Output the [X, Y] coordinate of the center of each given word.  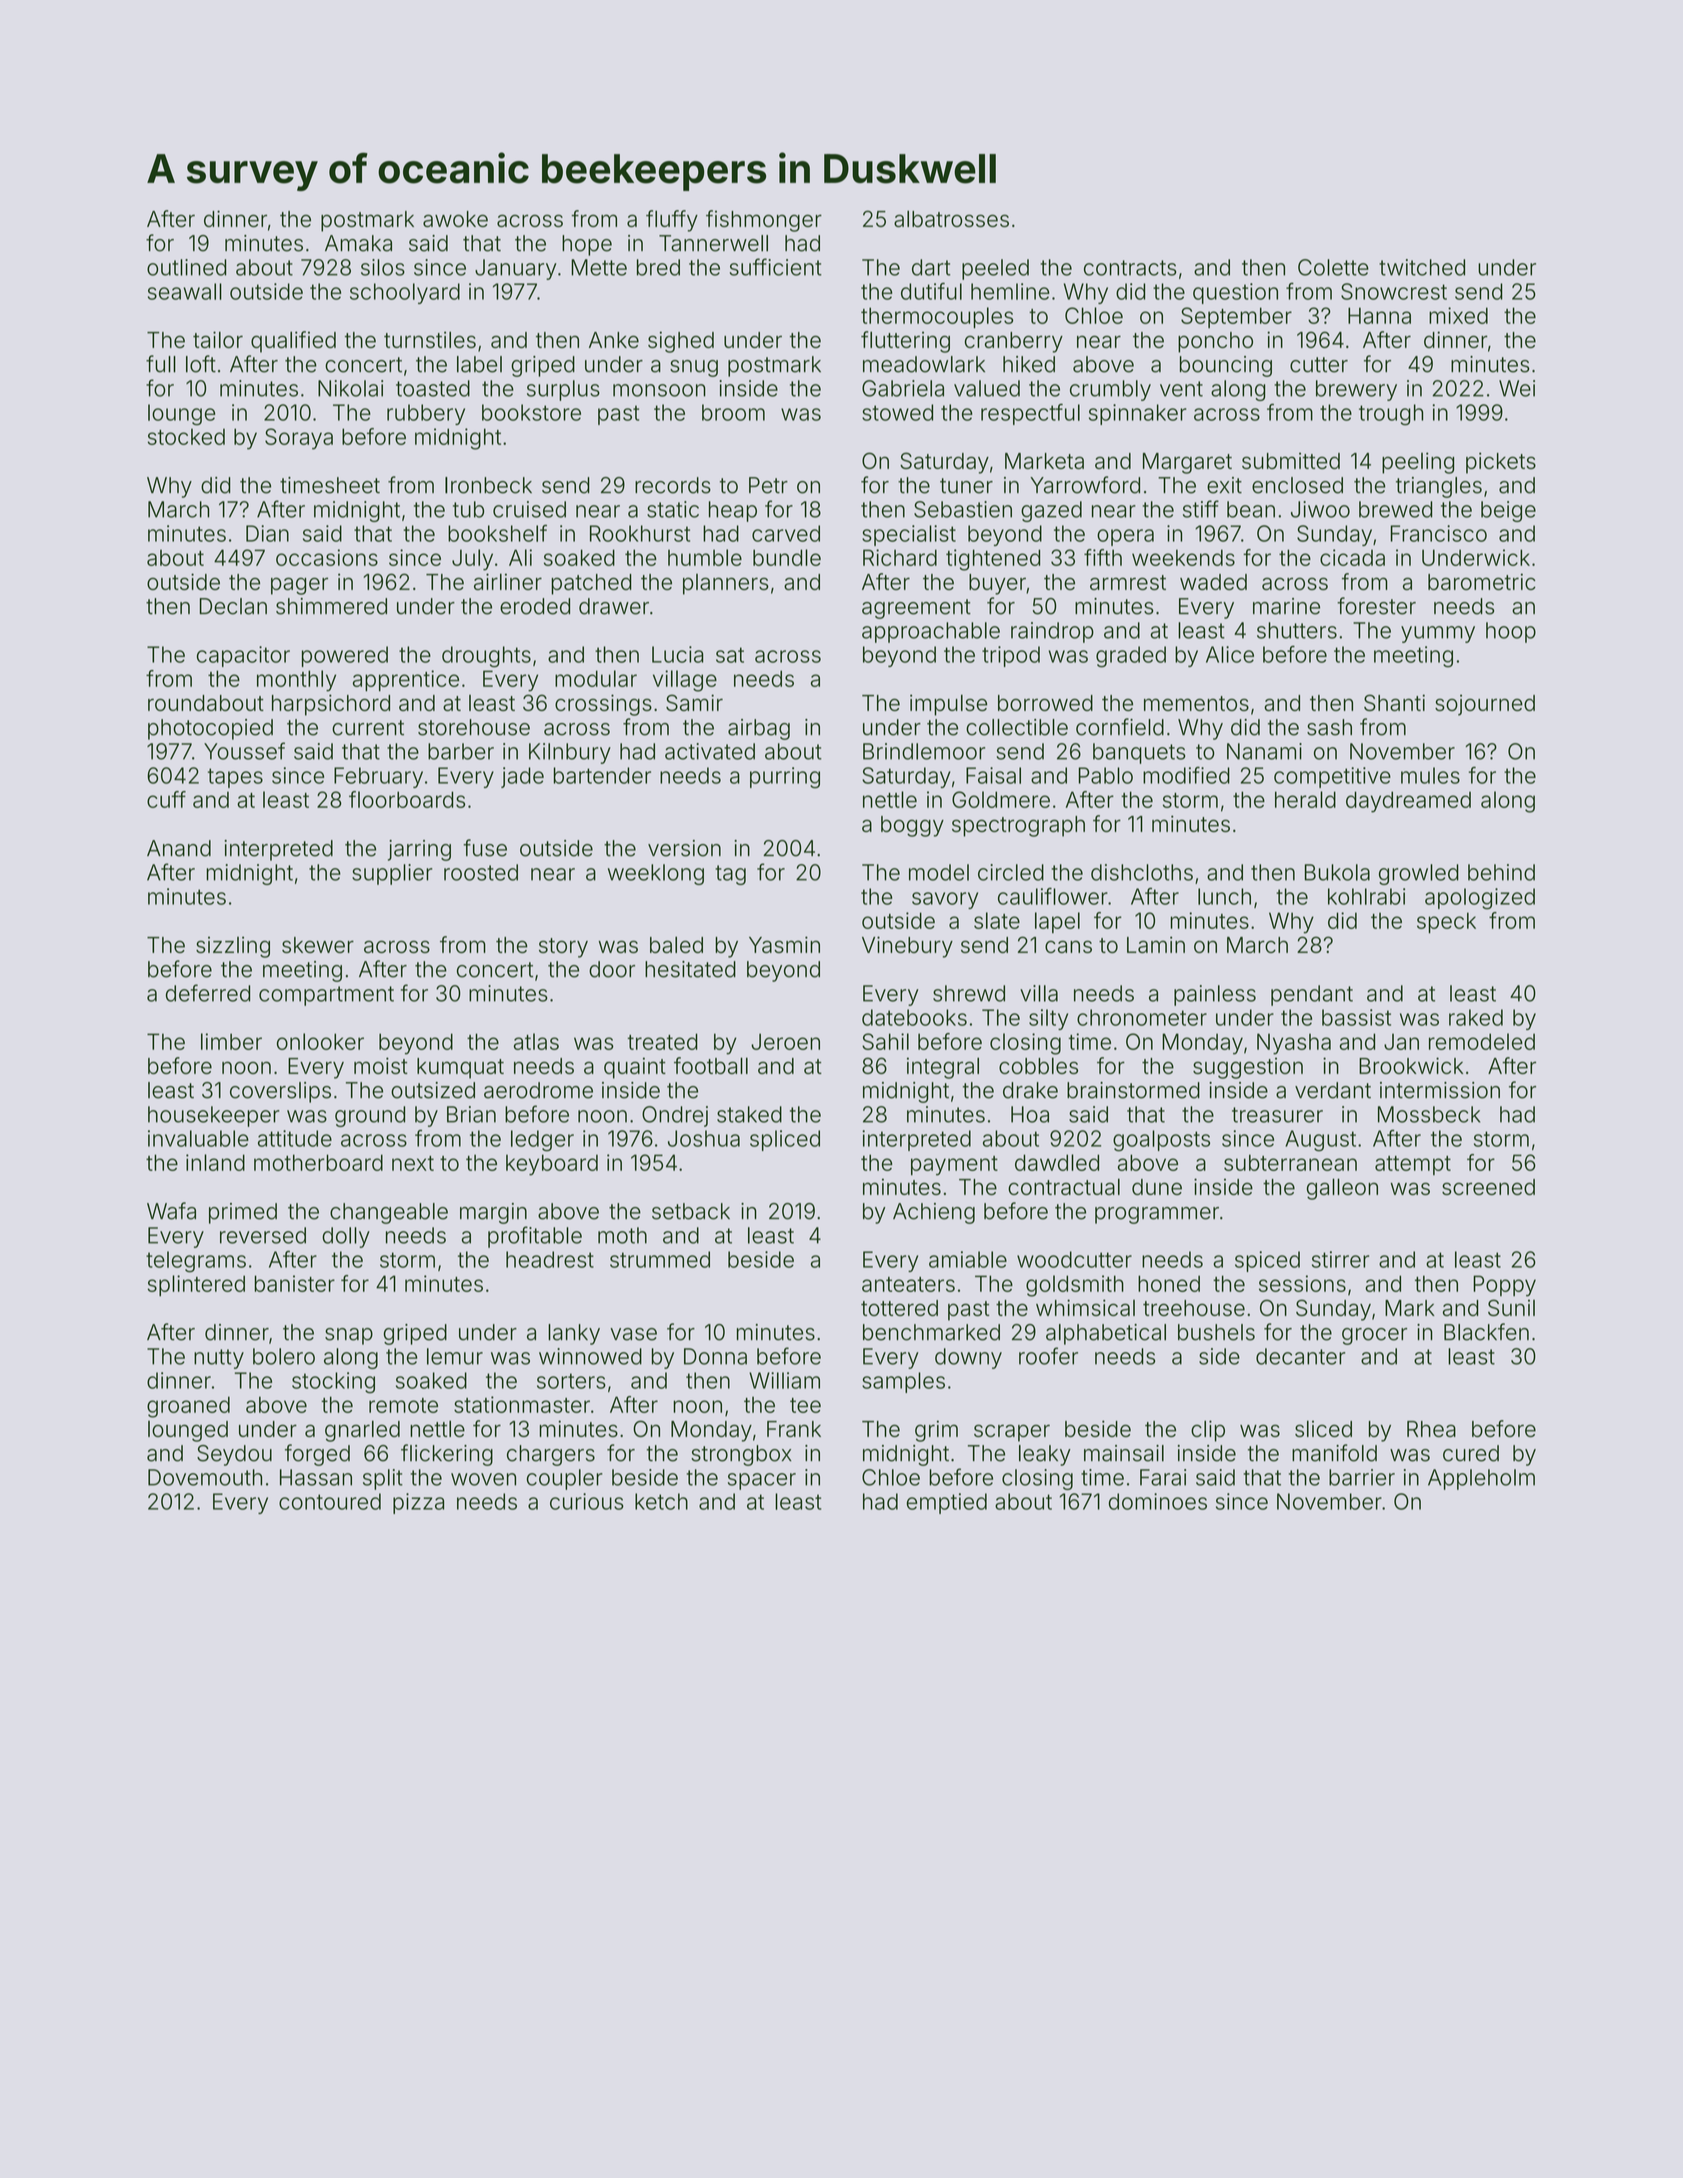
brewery [1356, 390]
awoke [455, 219]
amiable [968, 1259]
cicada [1352, 557]
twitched [1422, 267]
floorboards [407, 799]
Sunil [1511, 1307]
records [673, 485]
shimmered [331, 606]
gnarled [362, 1431]
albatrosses [951, 218]
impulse [948, 705]
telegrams [196, 1262]
